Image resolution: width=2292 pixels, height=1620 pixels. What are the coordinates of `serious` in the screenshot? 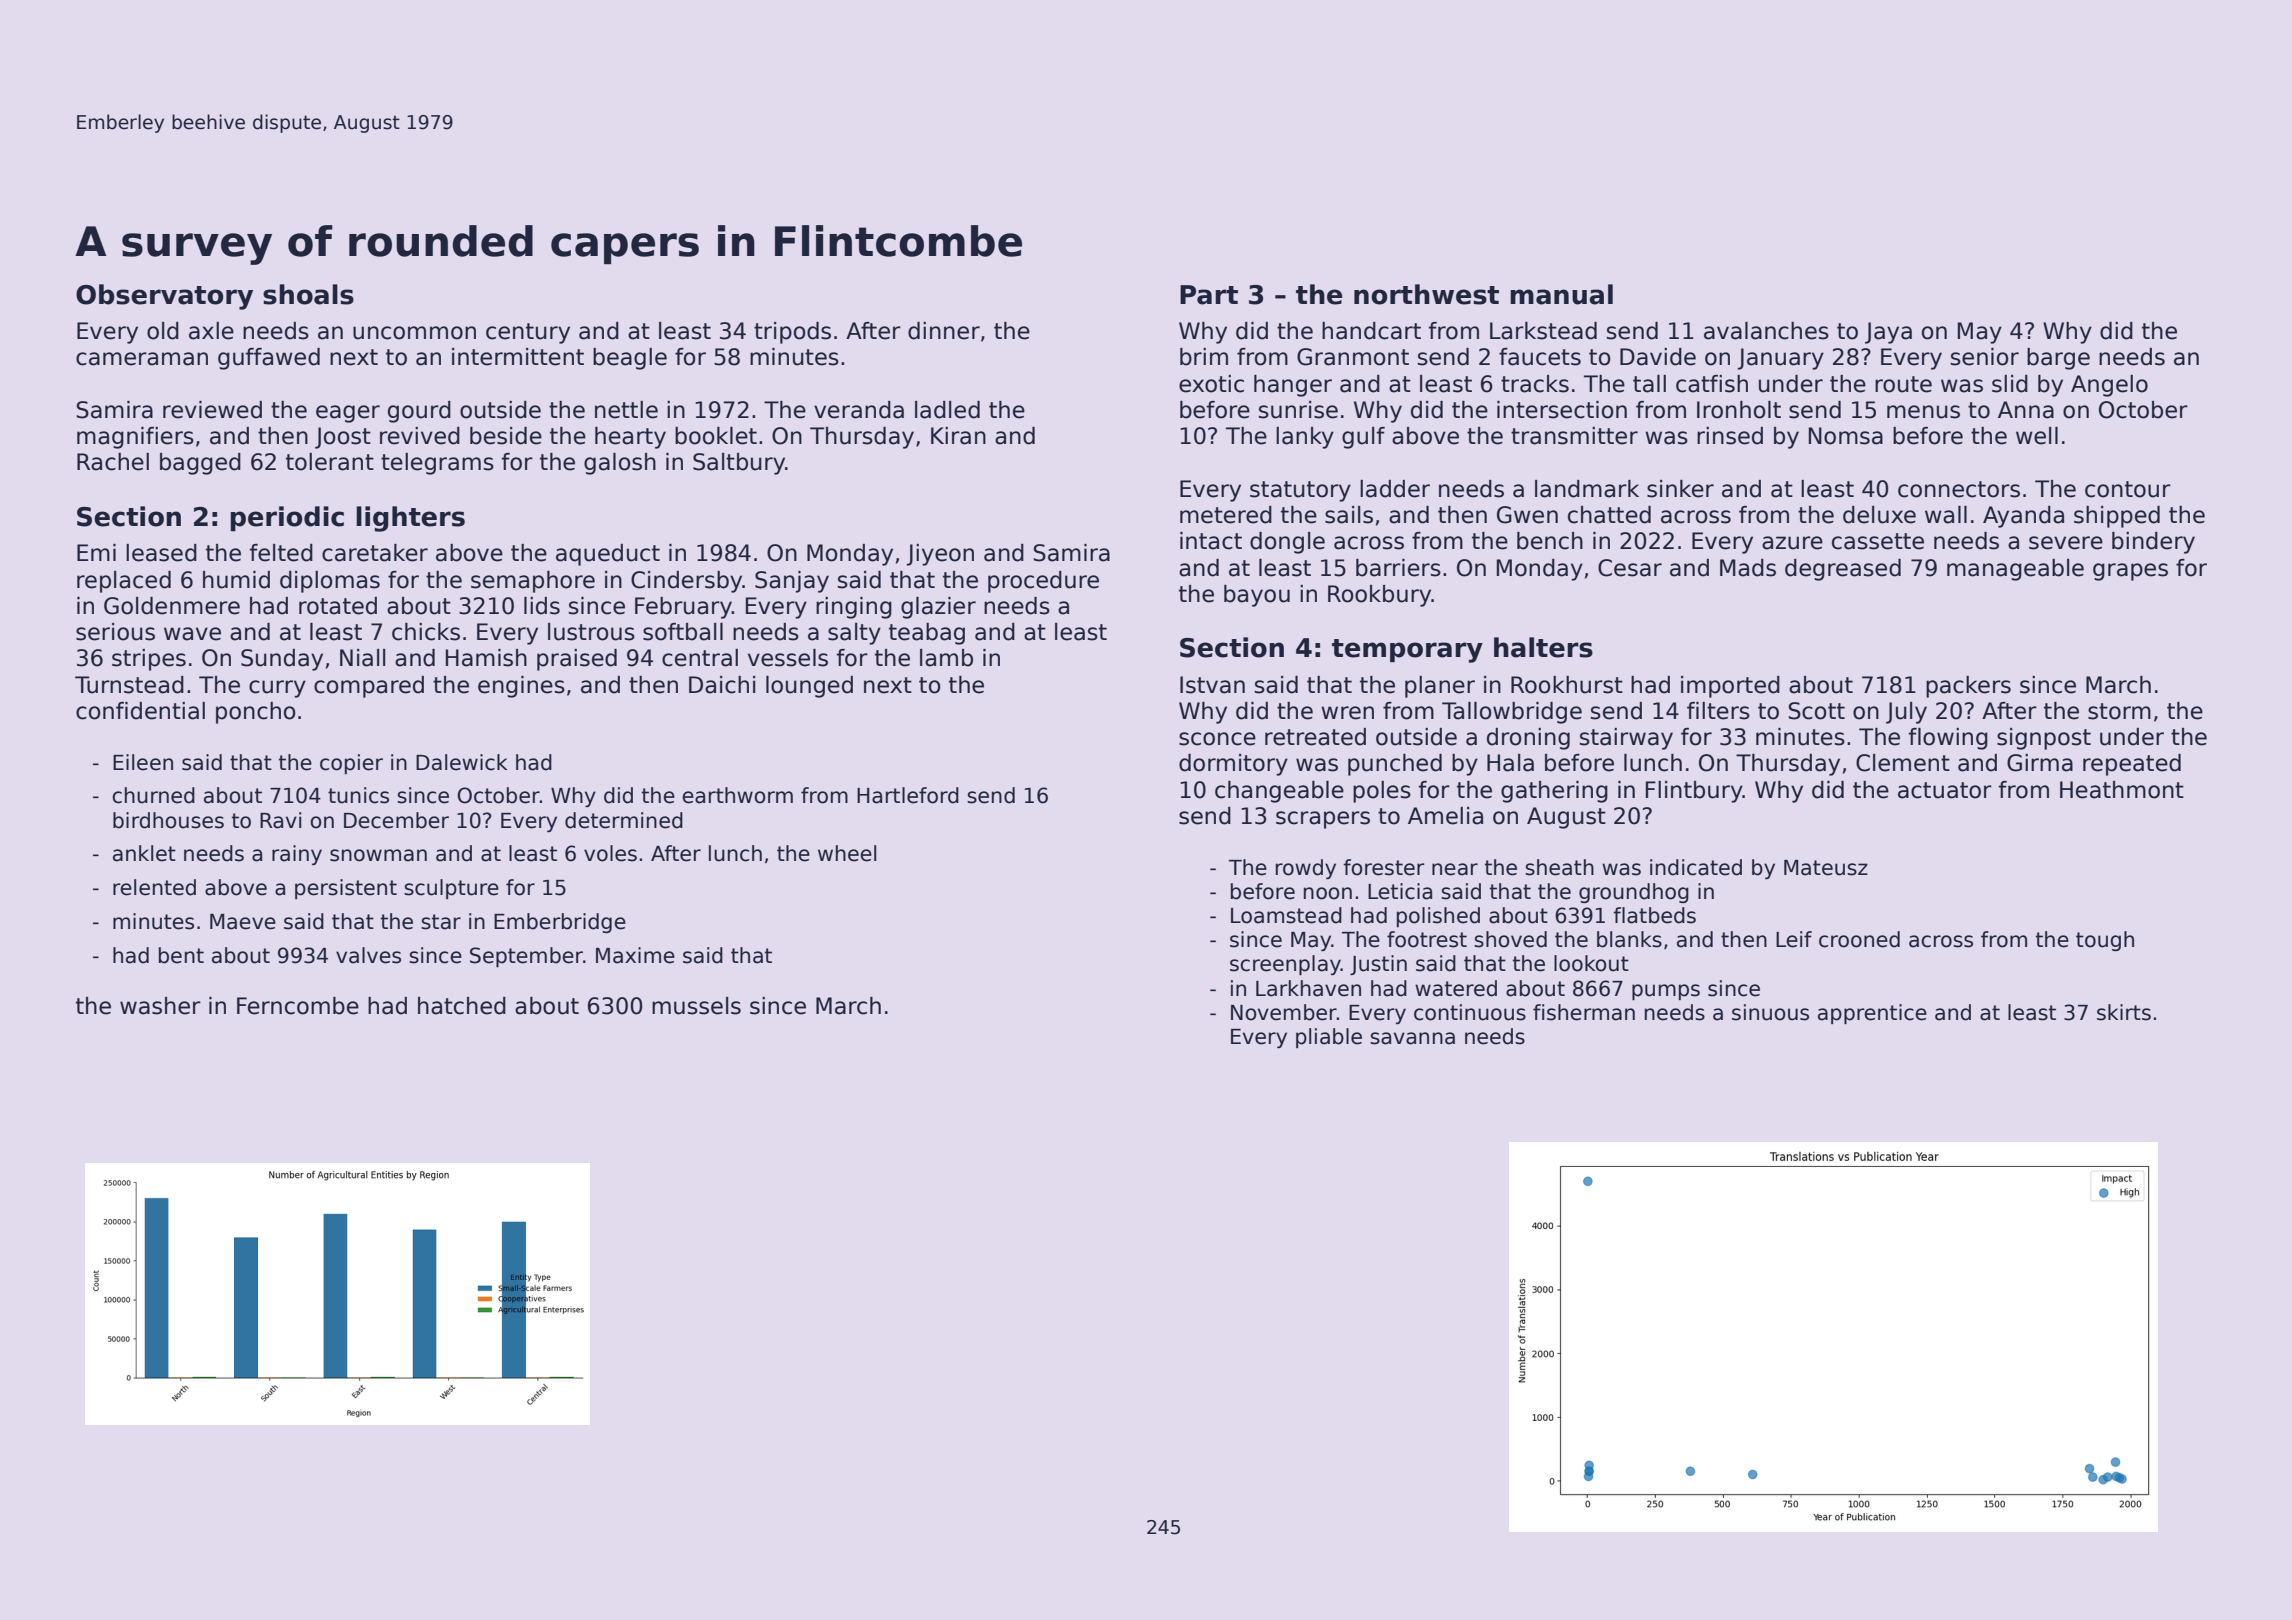 It's located at (115, 632).
